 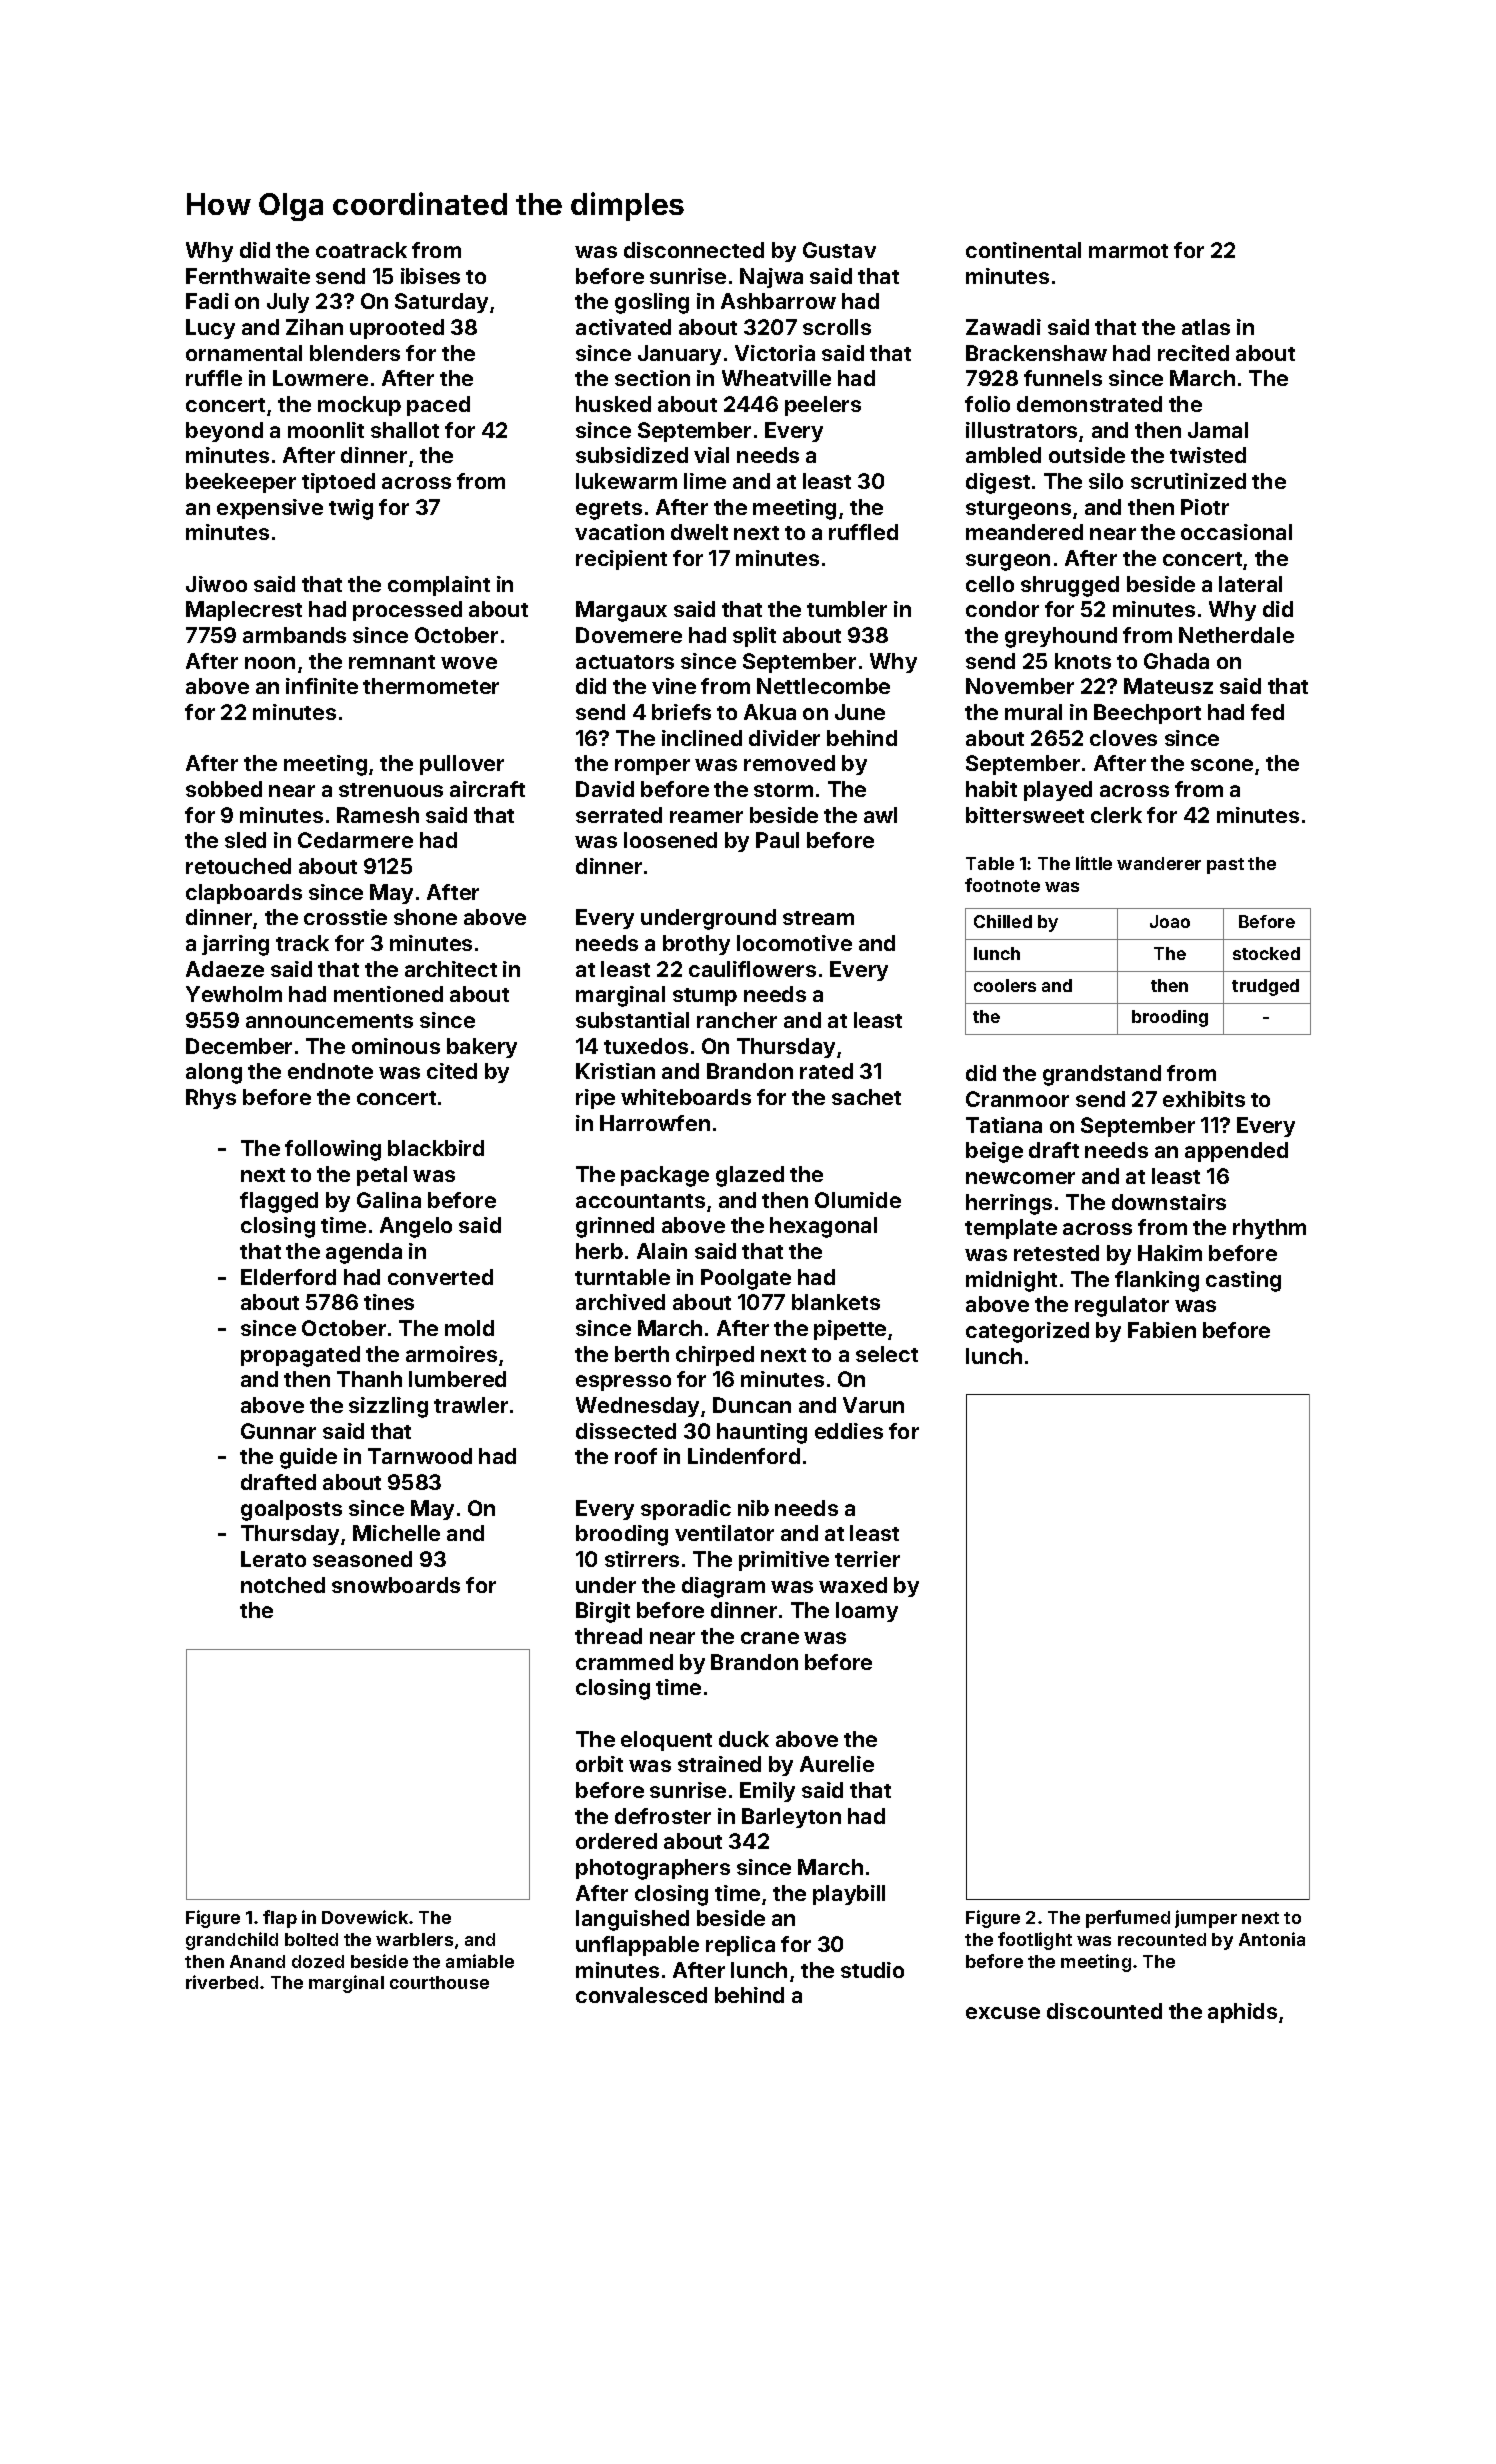 What do you see at coordinates (365, 1917) in the page?
I see `Dovewick` at bounding box center [365, 1917].
